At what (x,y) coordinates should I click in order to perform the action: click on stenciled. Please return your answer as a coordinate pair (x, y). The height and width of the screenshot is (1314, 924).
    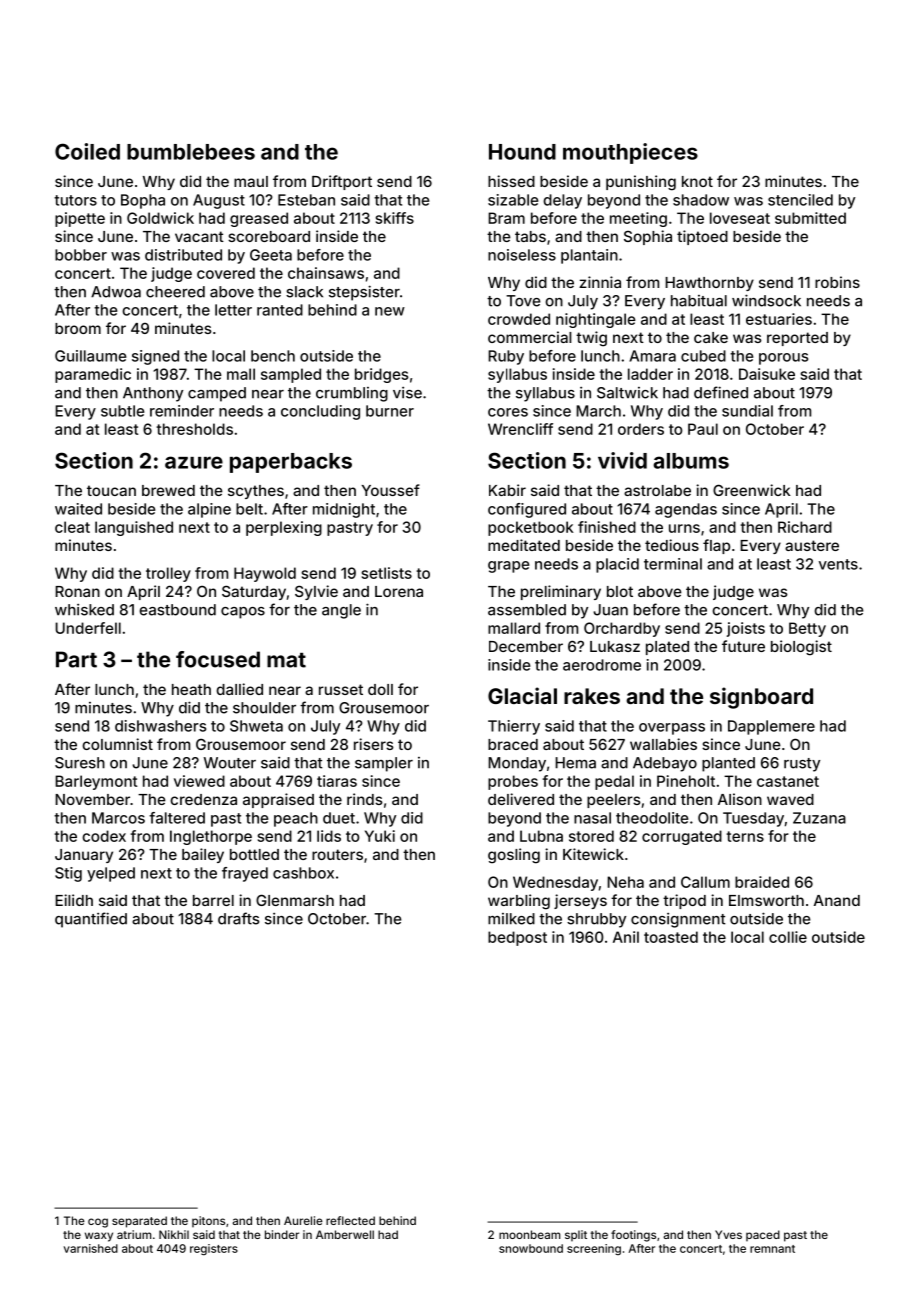
    Looking at the image, I should click on (800, 200).
